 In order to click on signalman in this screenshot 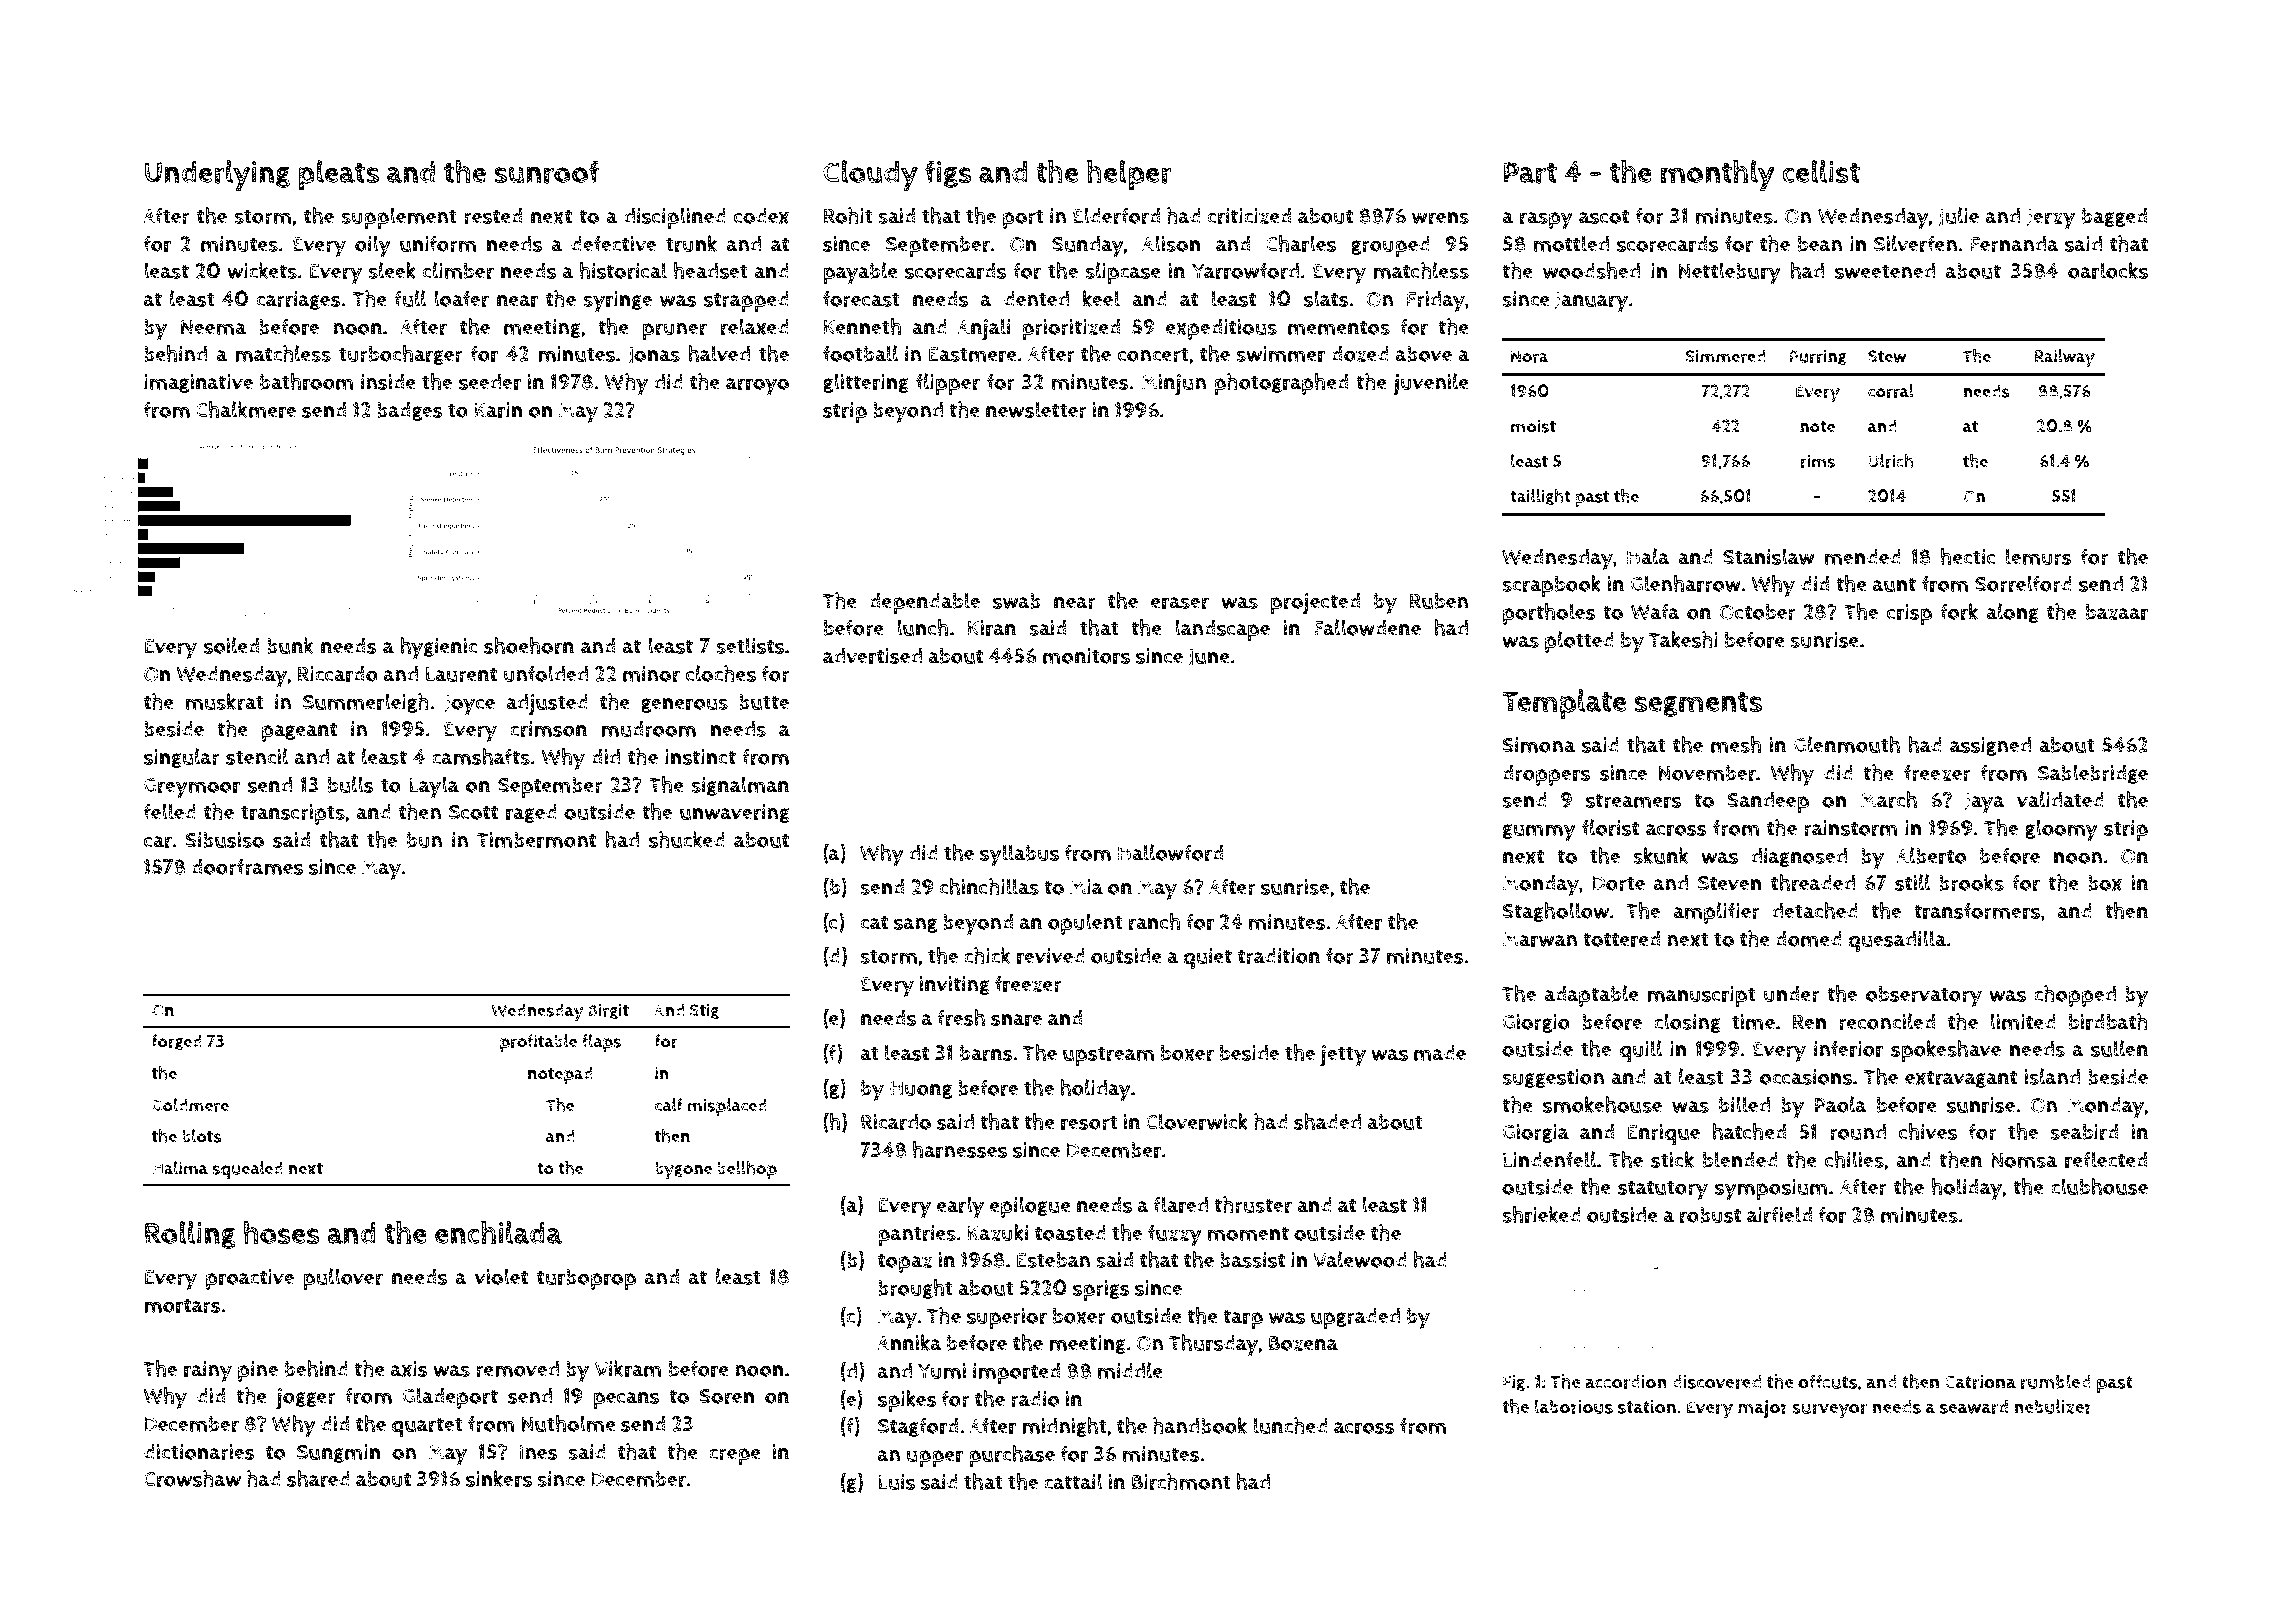, I will do `click(740, 786)`.
